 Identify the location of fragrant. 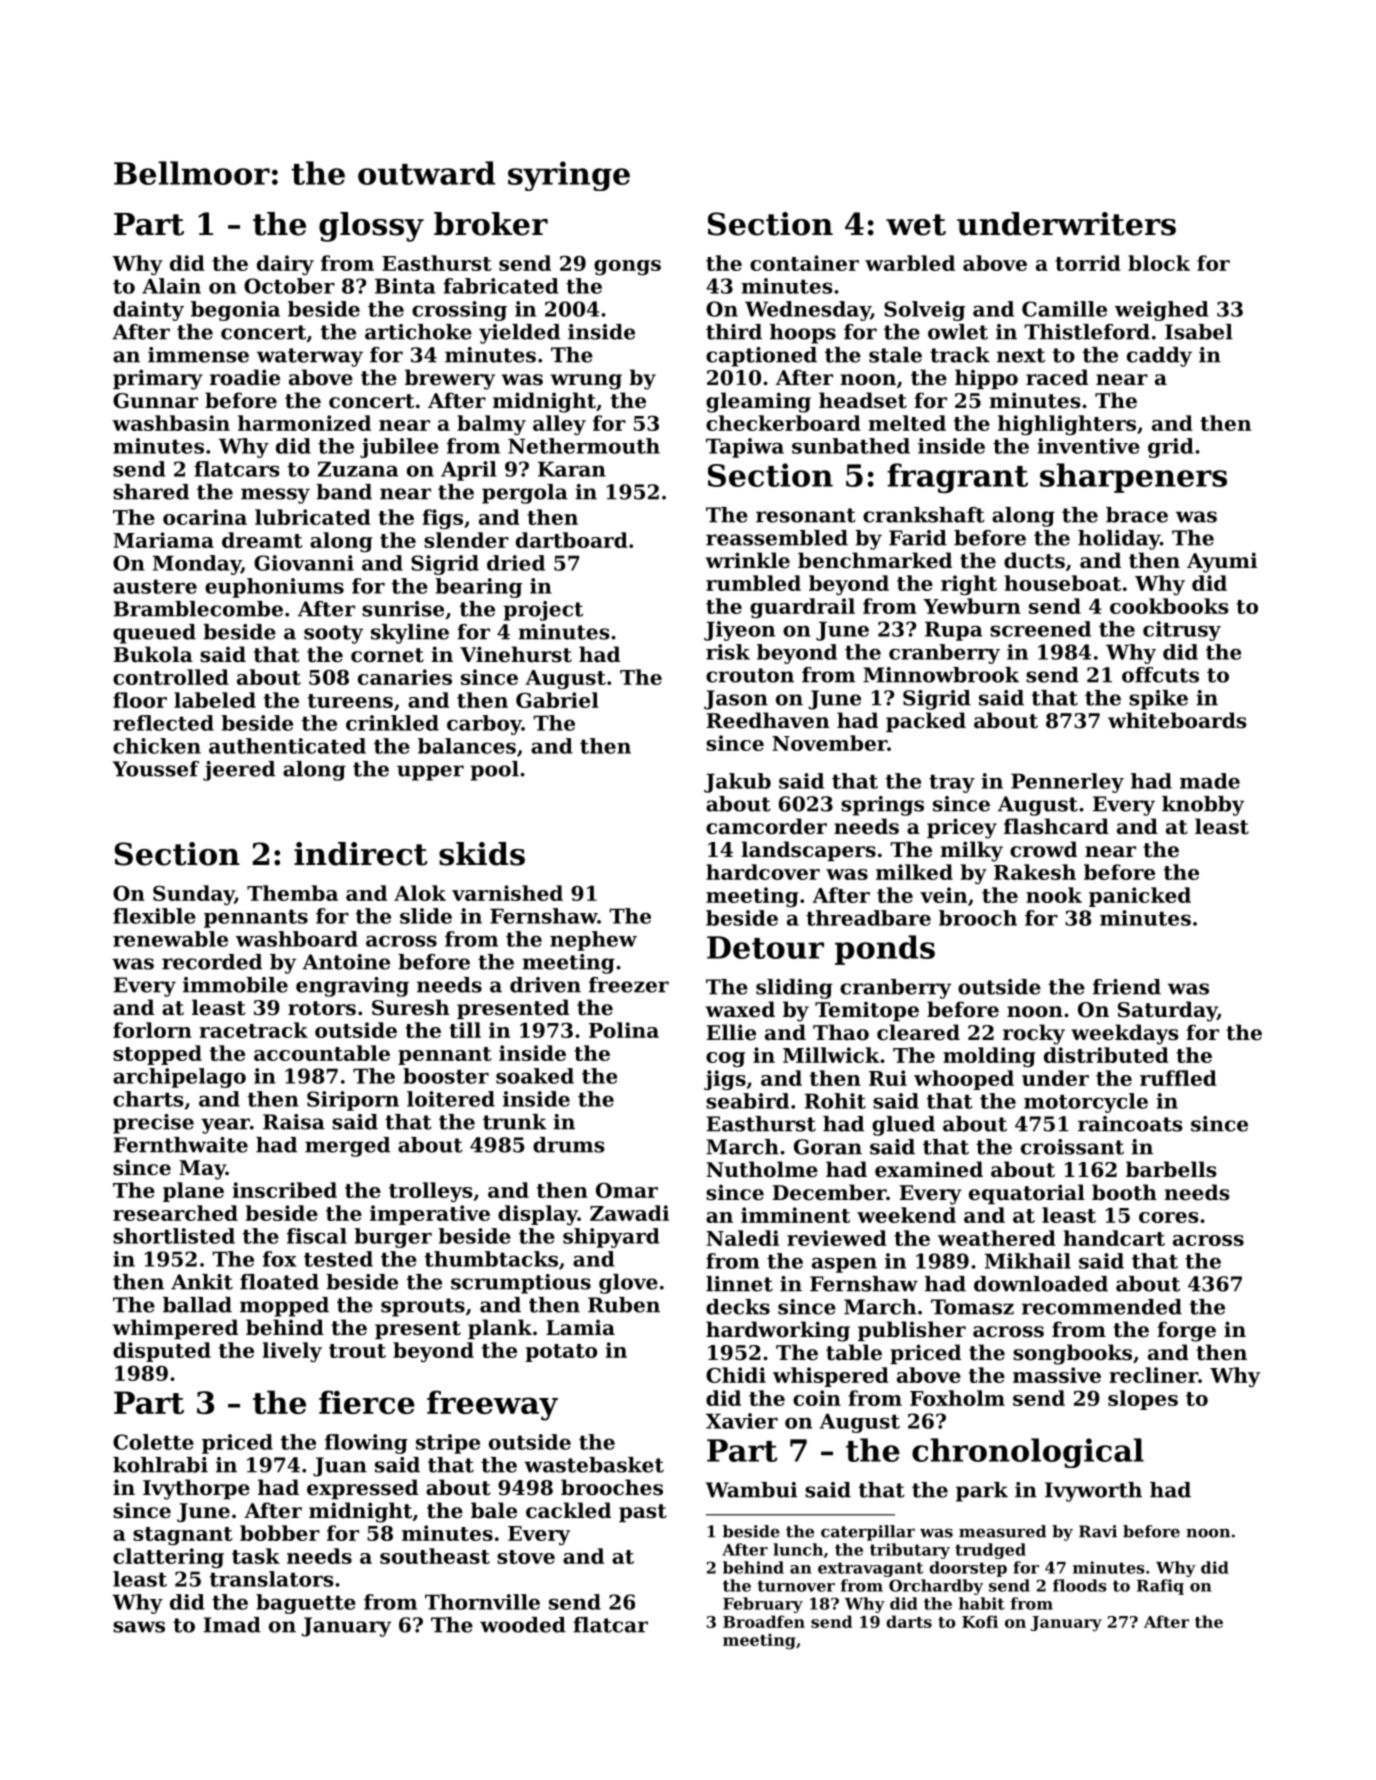
(957, 478).
